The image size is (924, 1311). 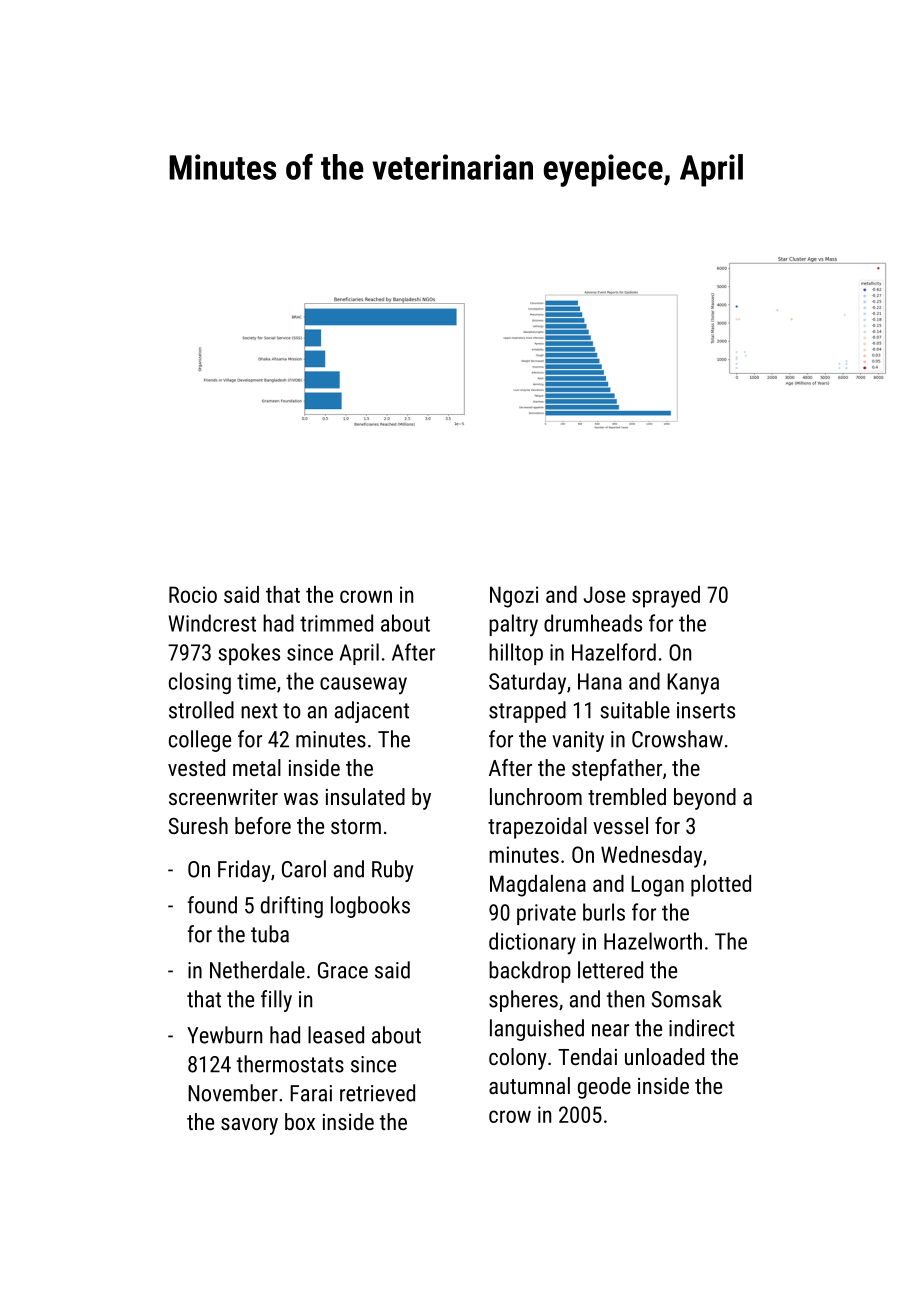 I want to click on Suresh, so click(x=198, y=825).
